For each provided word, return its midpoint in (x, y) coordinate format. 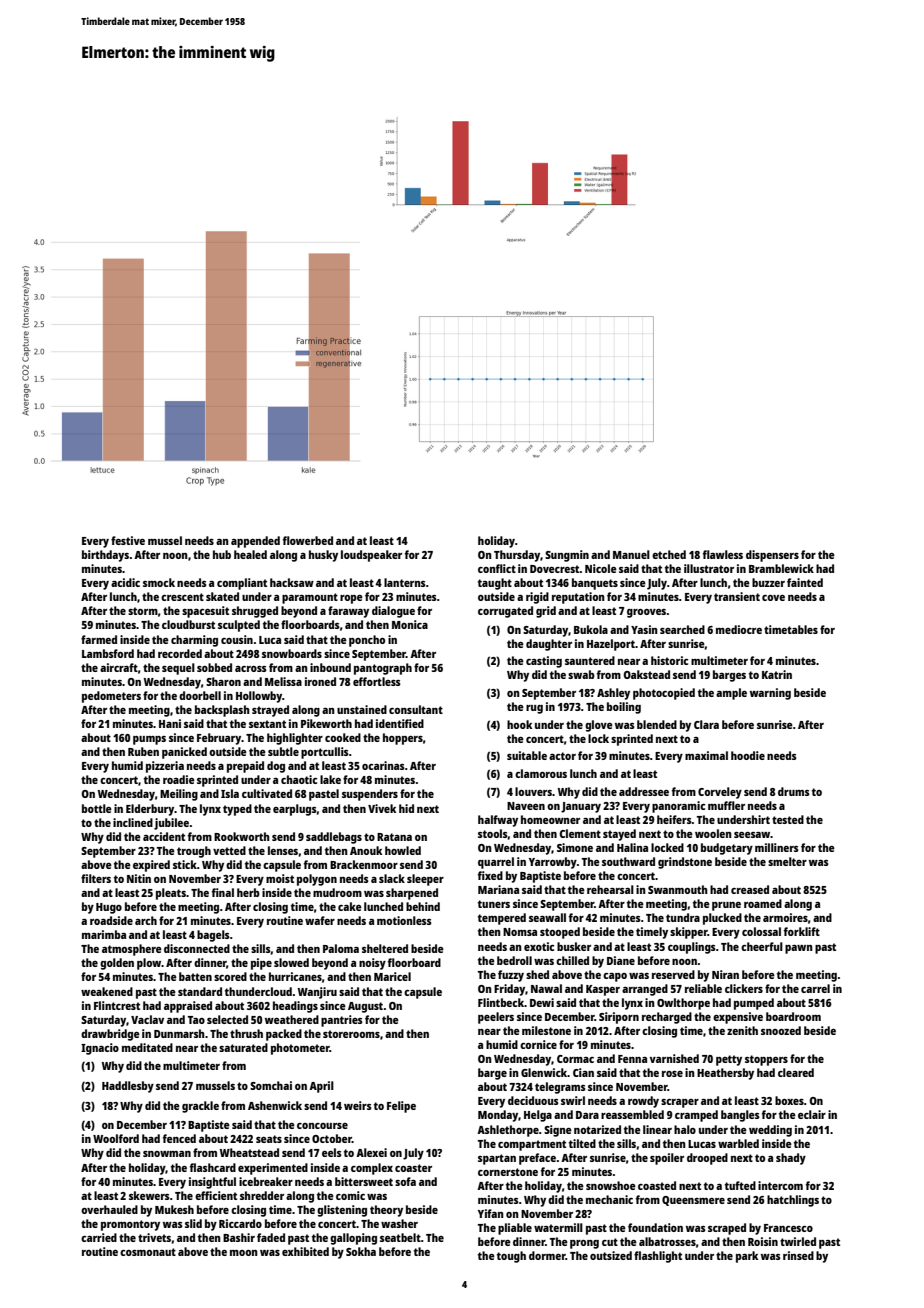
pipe (261, 964)
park (747, 1257)
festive (128, 540)
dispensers (772, 556)
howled (403, 850)
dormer (547, 1255)
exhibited (305, 1251)
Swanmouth (678, 889)
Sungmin (567, 556)
